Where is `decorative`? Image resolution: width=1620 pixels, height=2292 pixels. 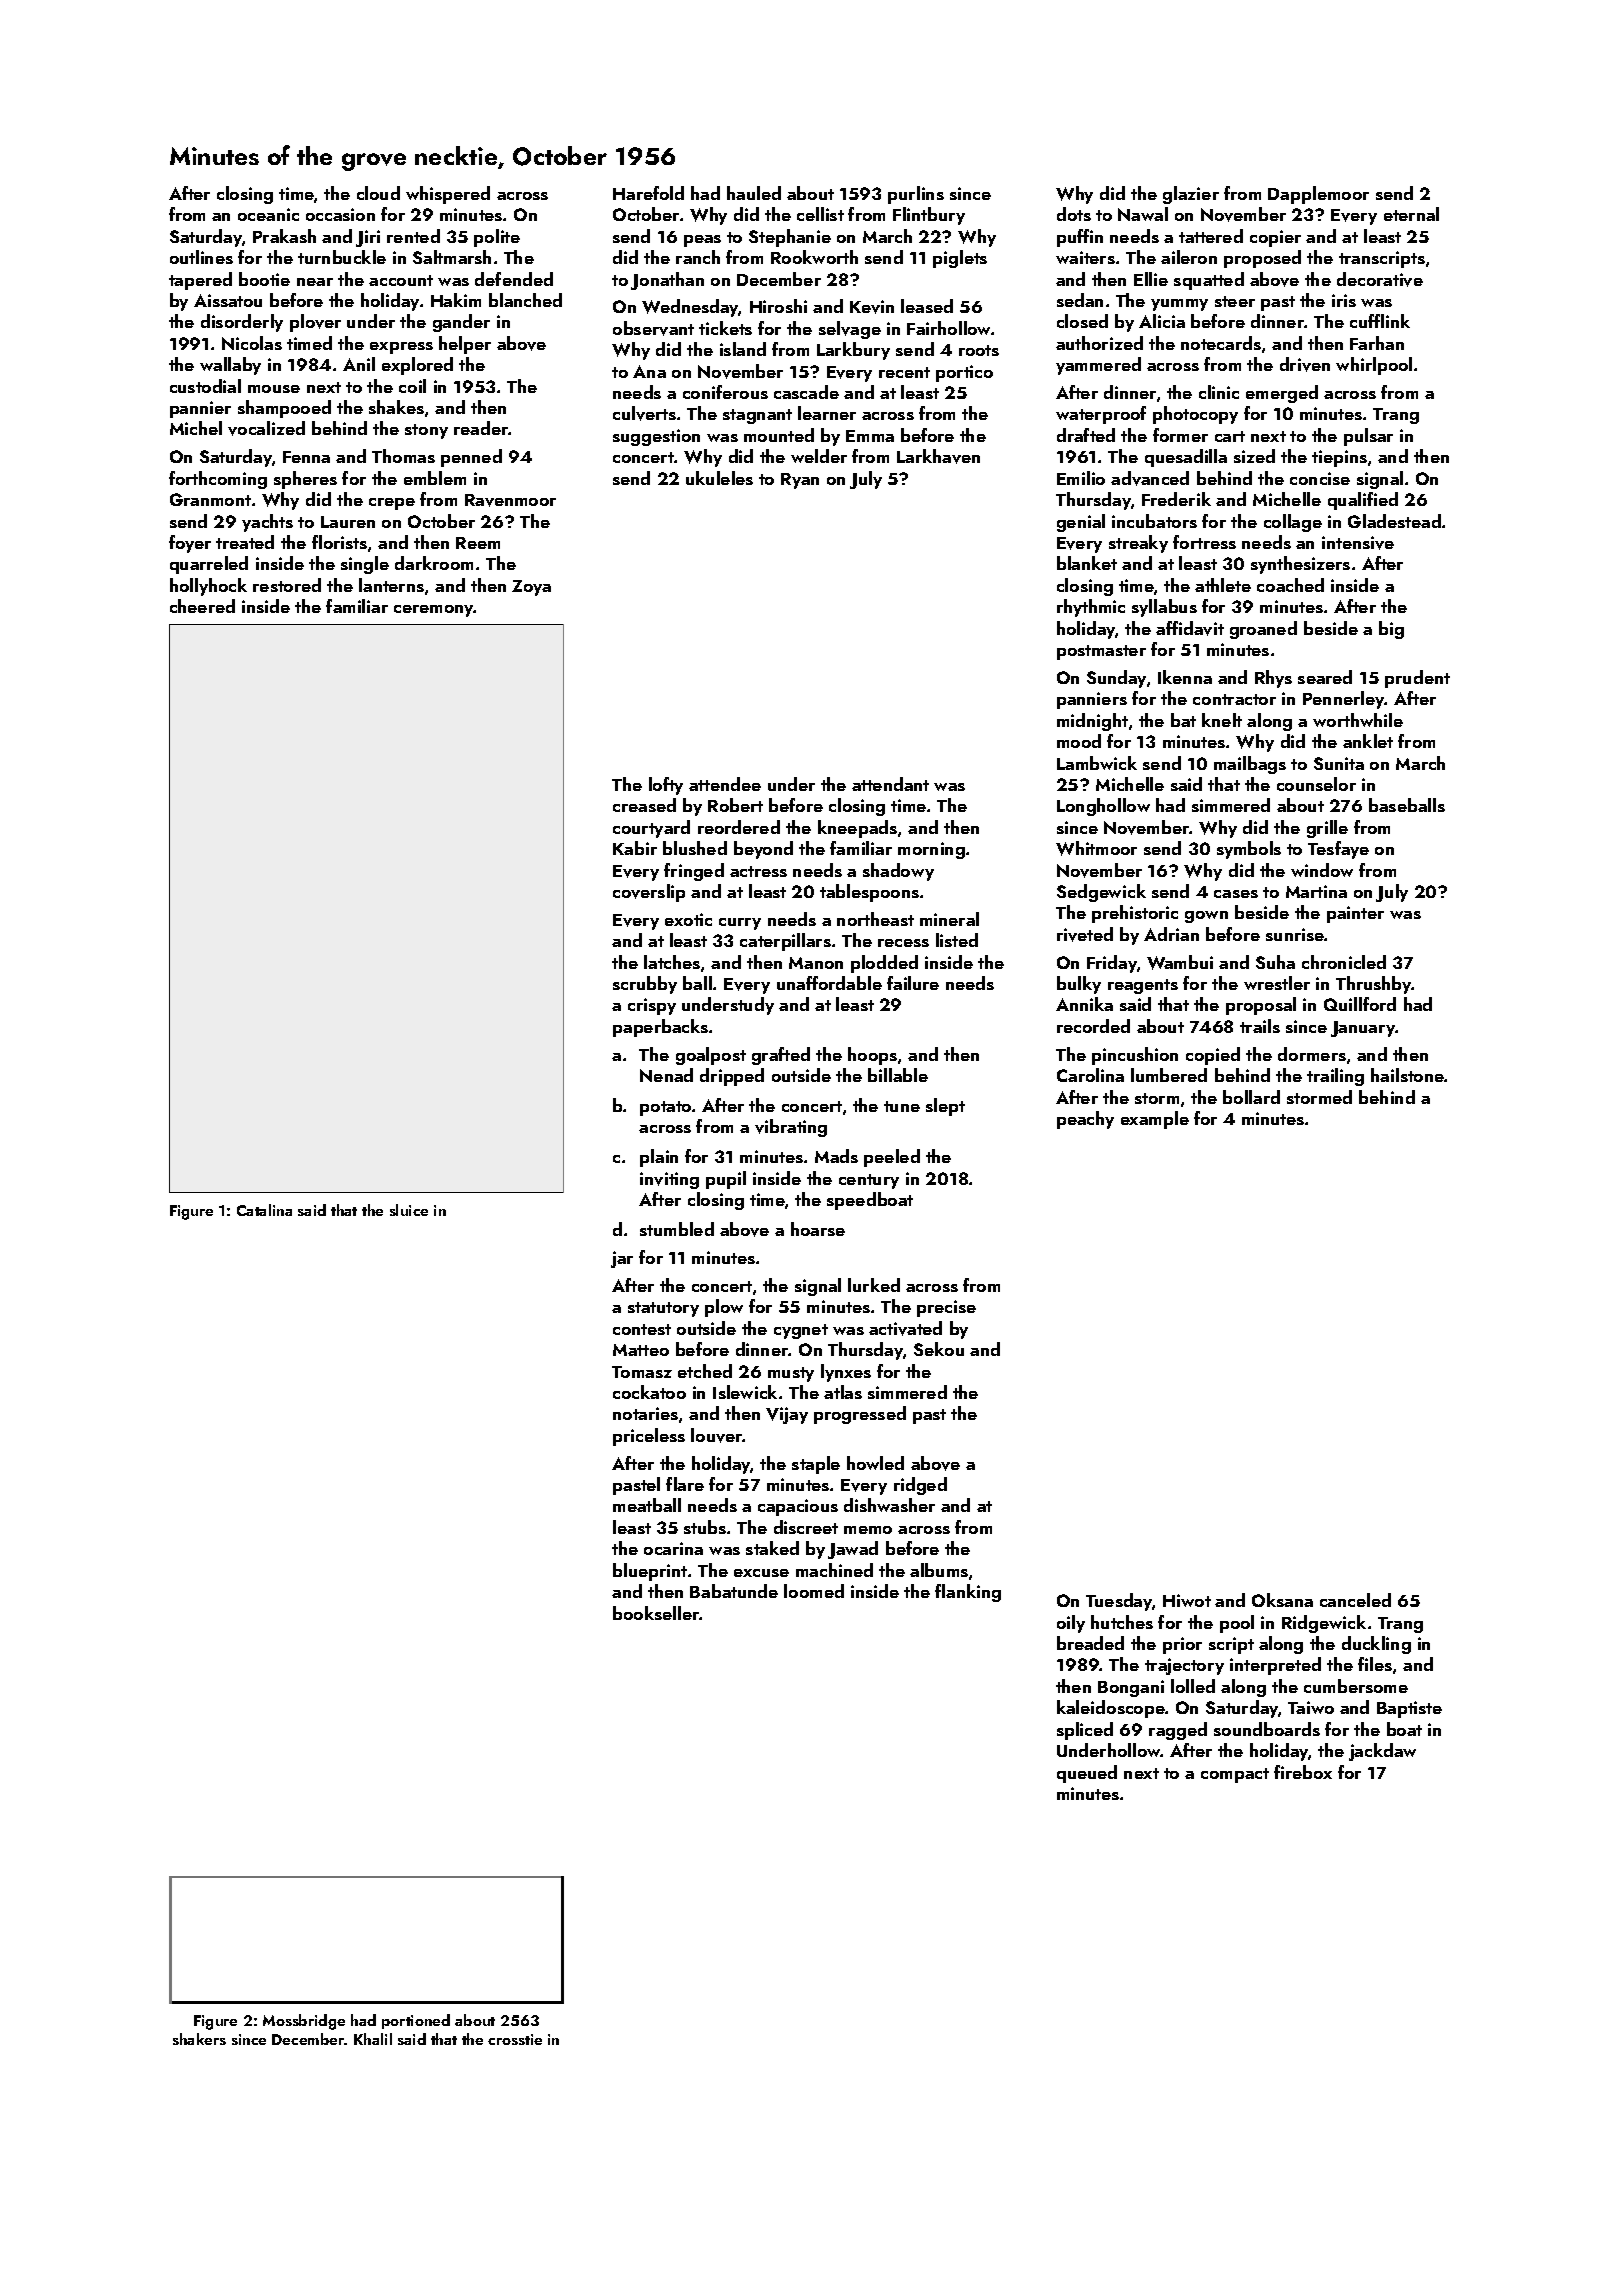 decorative is located at coordinates (1380, 279).
